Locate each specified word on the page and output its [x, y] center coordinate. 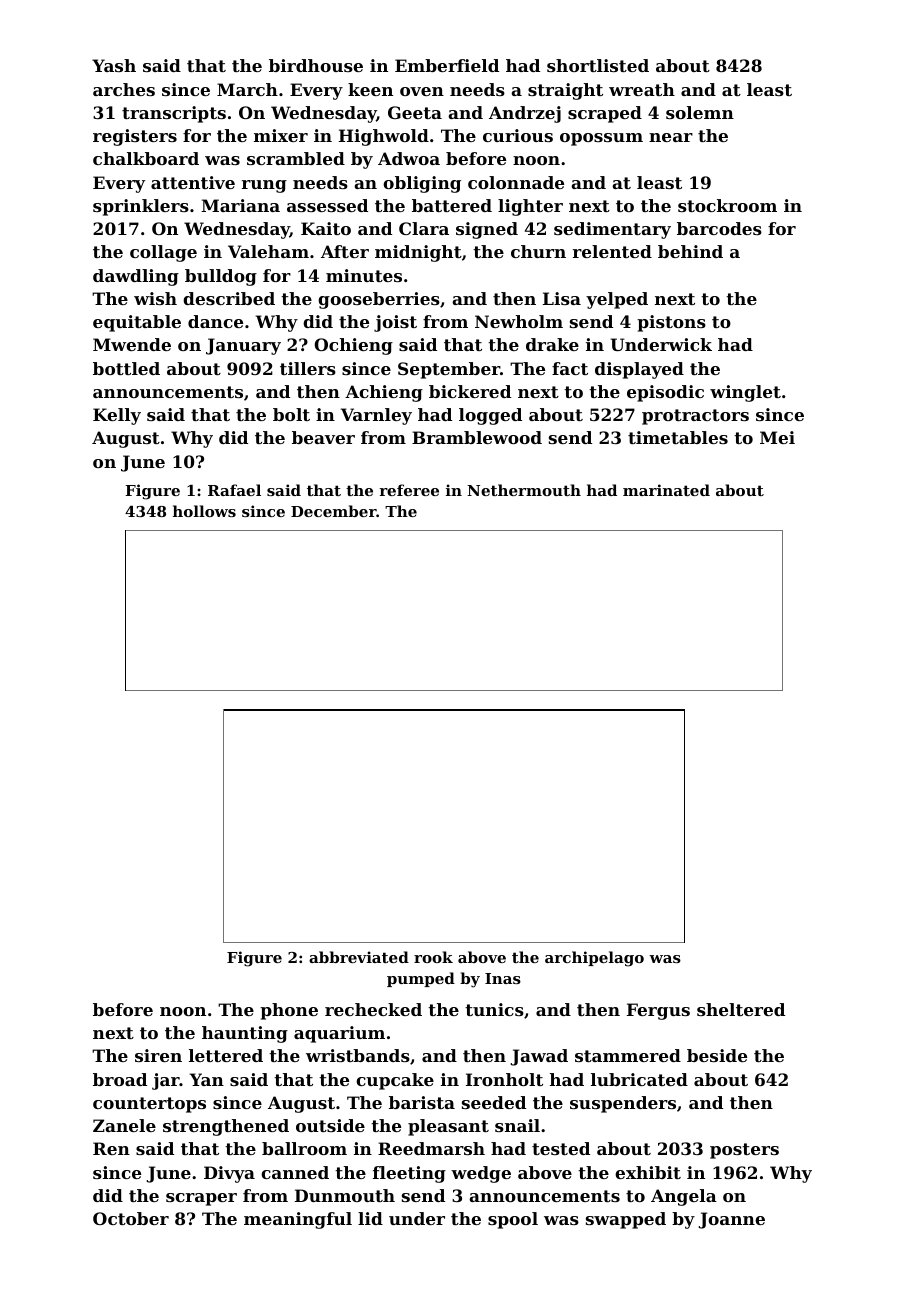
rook [433, 957]
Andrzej [525, 114]
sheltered [741, 1009]
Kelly [117, 416]
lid [370, 1218]
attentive [193, 182]
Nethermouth [524, 490]
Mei [777, 437]
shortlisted [598, 65]
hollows [204, 511]
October [131, 1218]
